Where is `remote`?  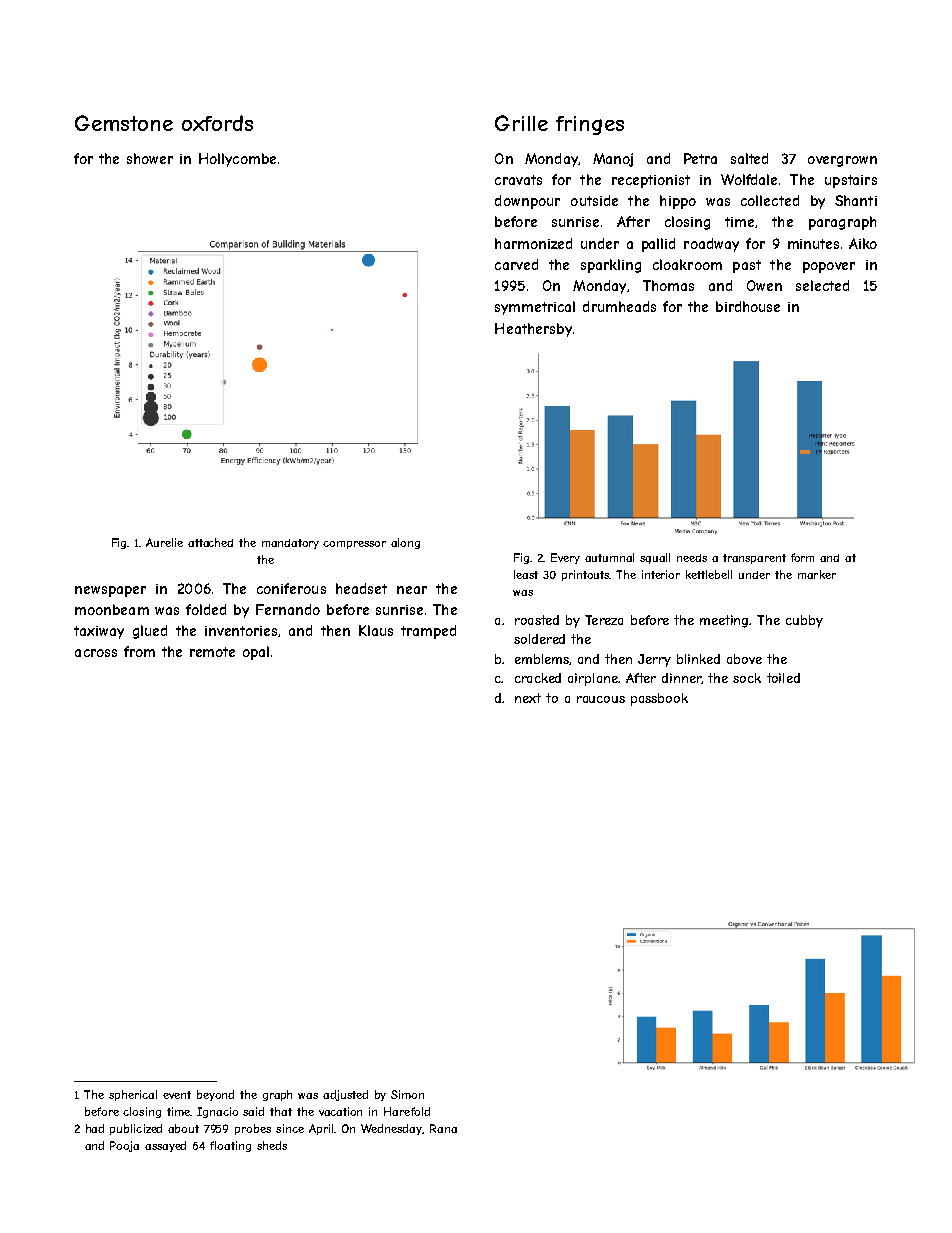
remote is located at coordinates (212, 652).
